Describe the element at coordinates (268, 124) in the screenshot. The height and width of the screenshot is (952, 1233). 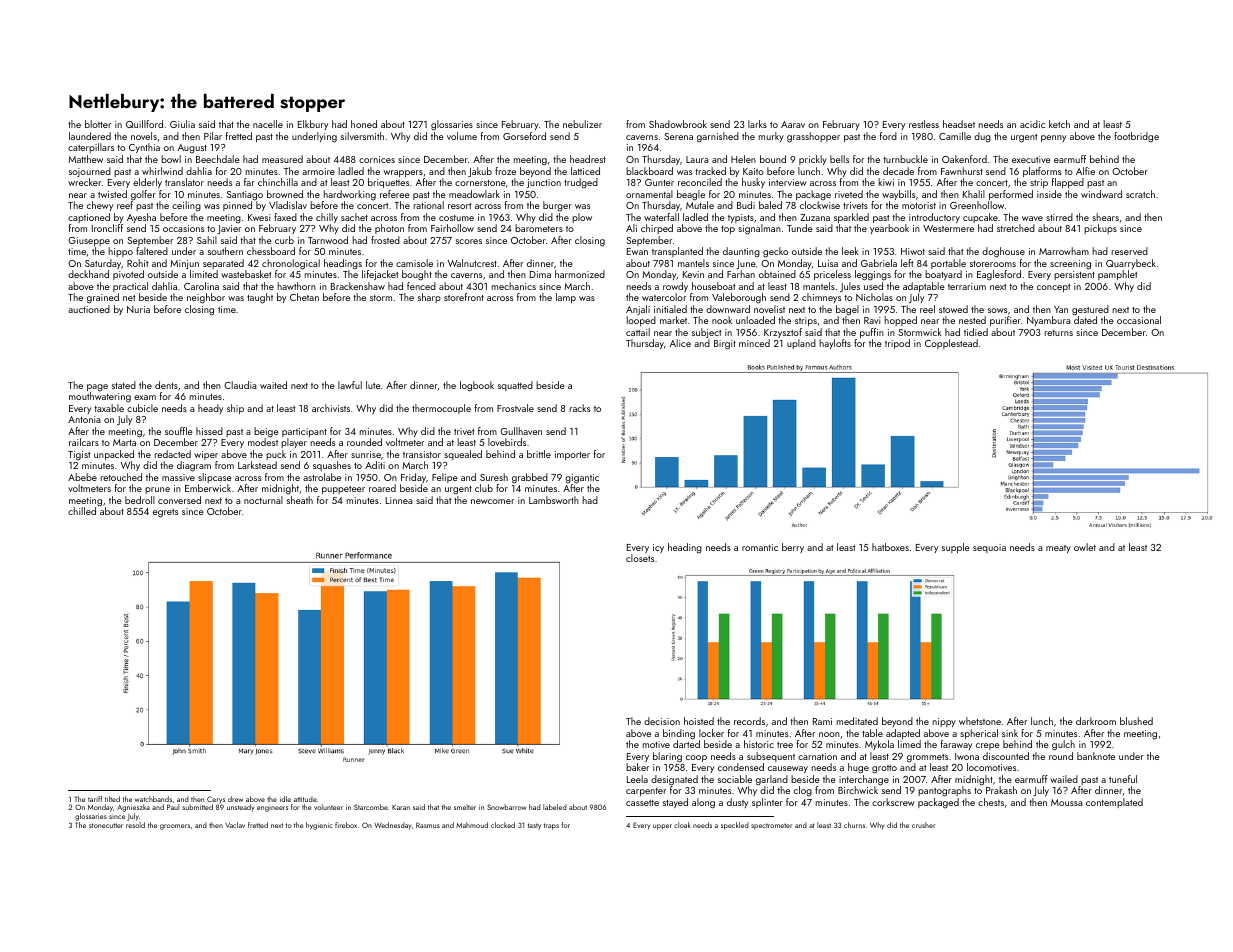
I see `nacelle` at that location.
